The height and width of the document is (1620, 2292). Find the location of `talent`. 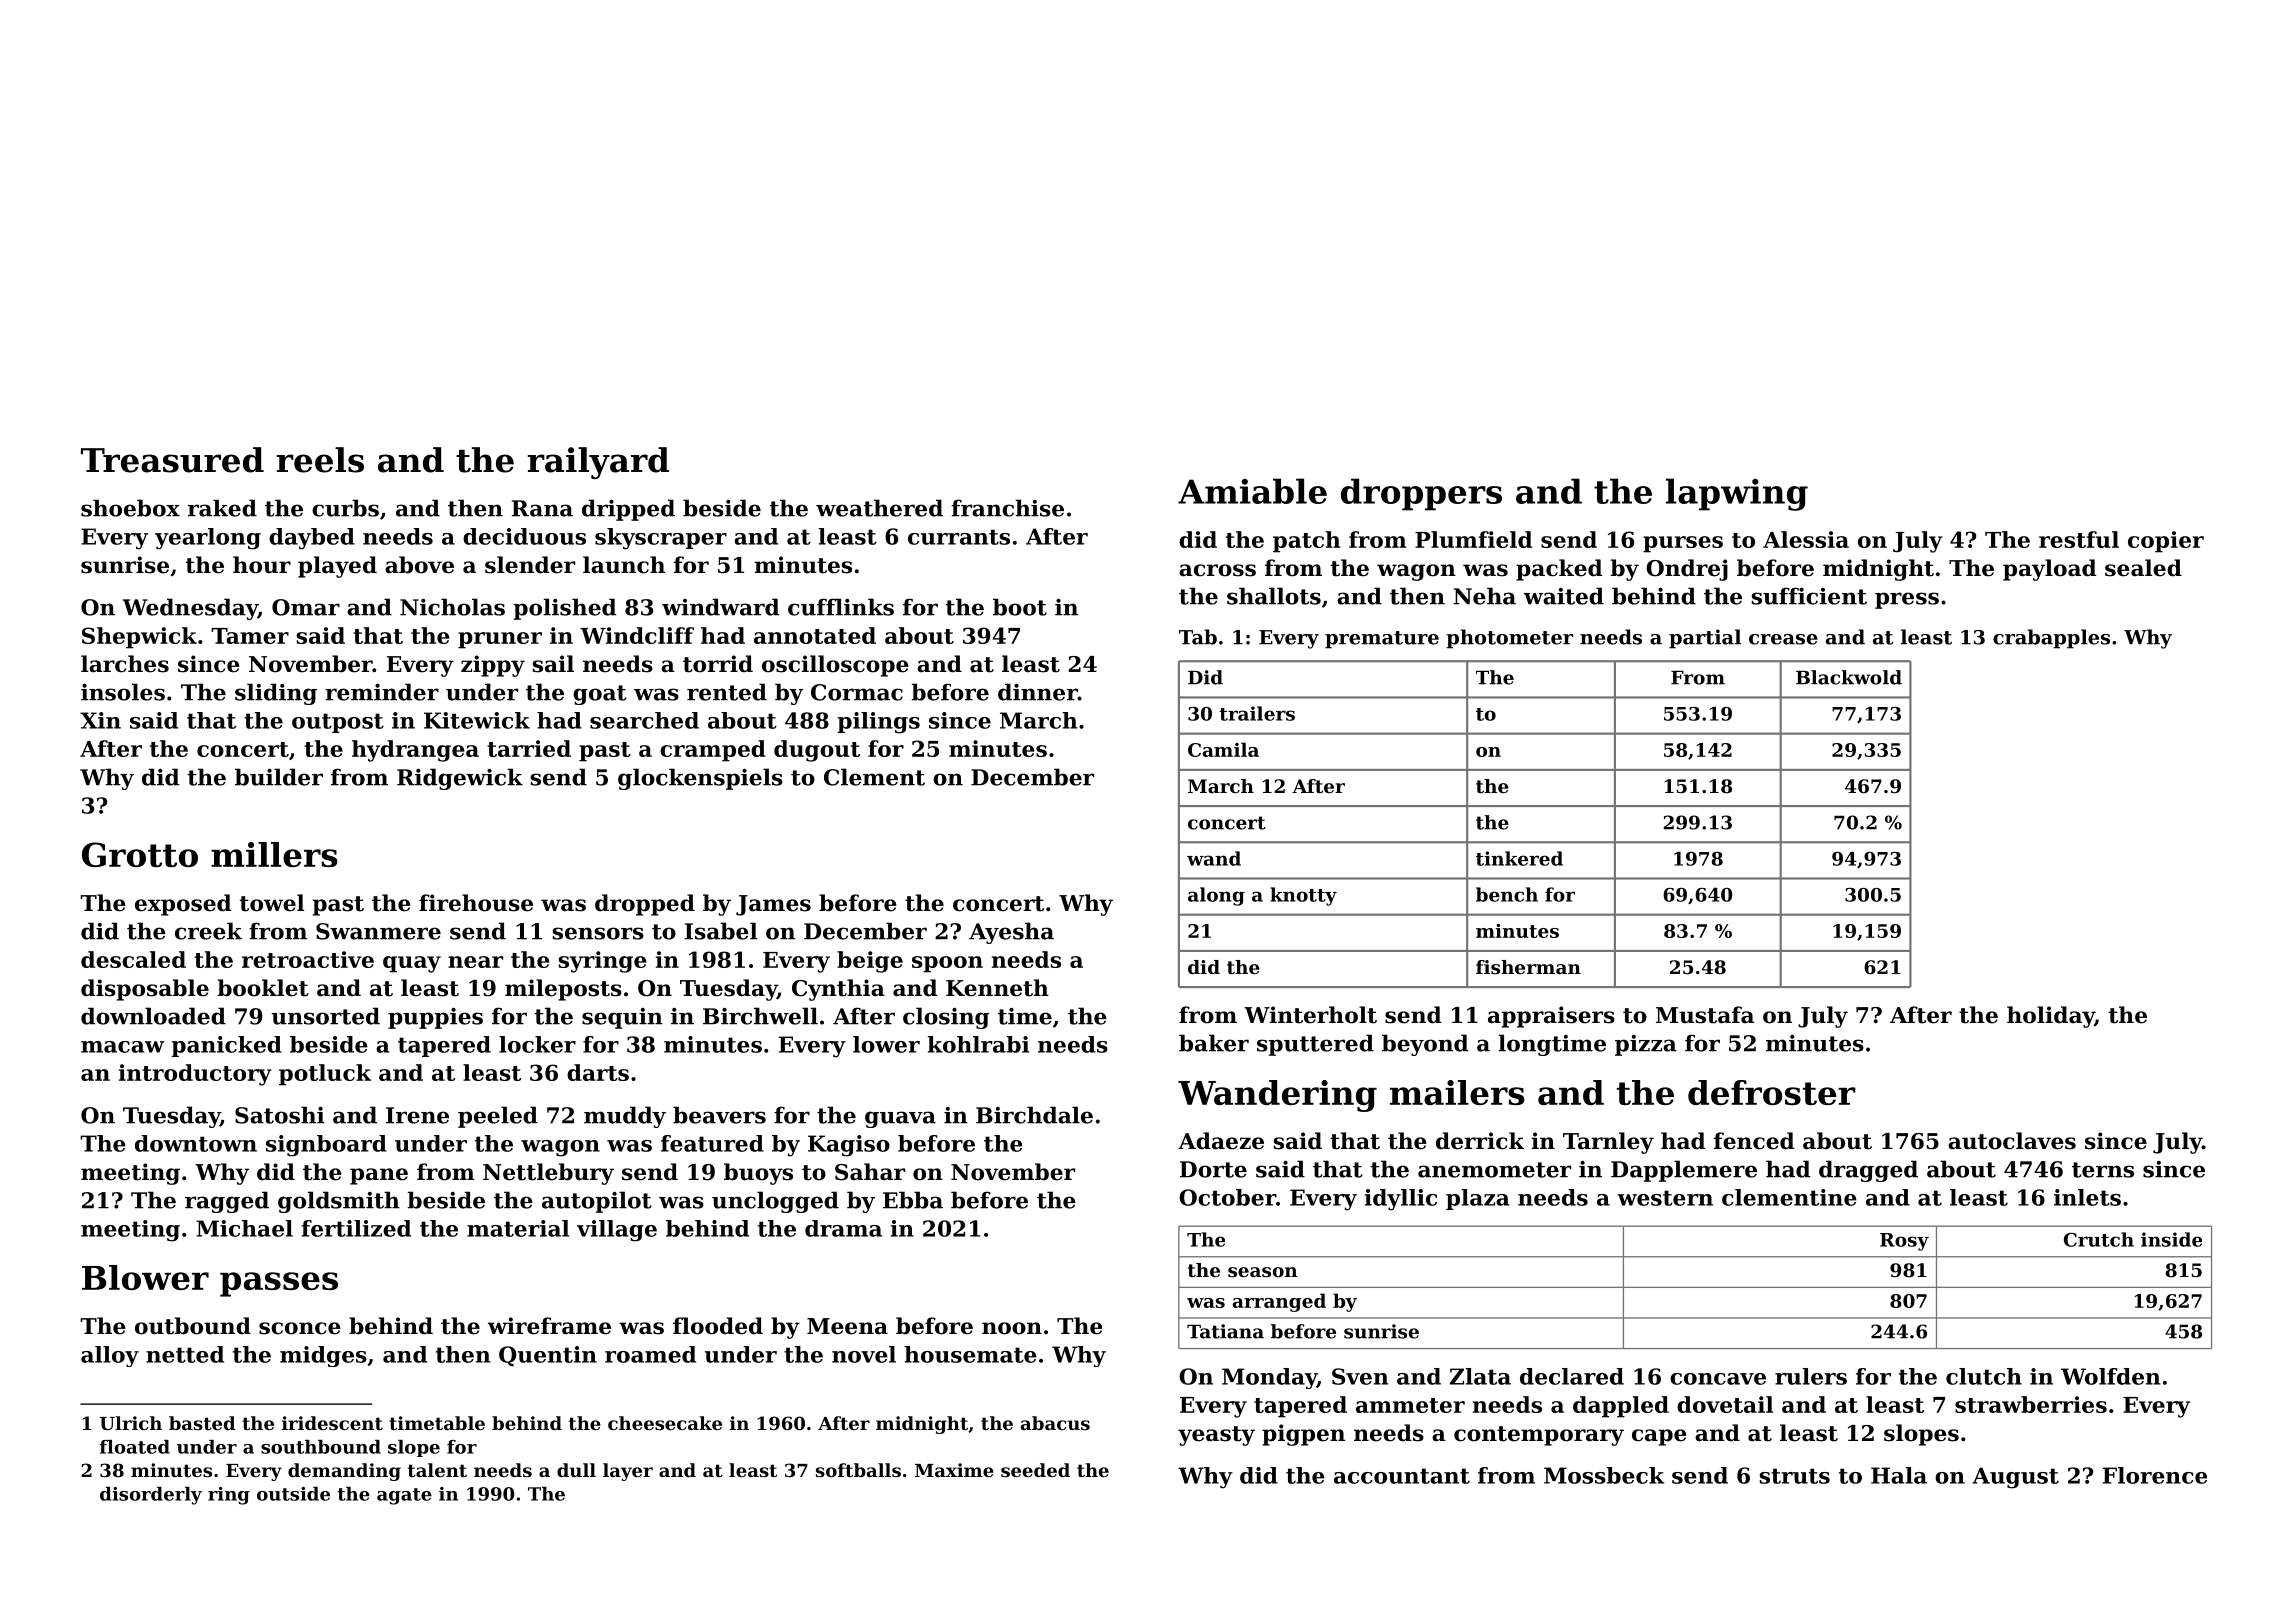

talent is located at coordinates (437, 1470).
